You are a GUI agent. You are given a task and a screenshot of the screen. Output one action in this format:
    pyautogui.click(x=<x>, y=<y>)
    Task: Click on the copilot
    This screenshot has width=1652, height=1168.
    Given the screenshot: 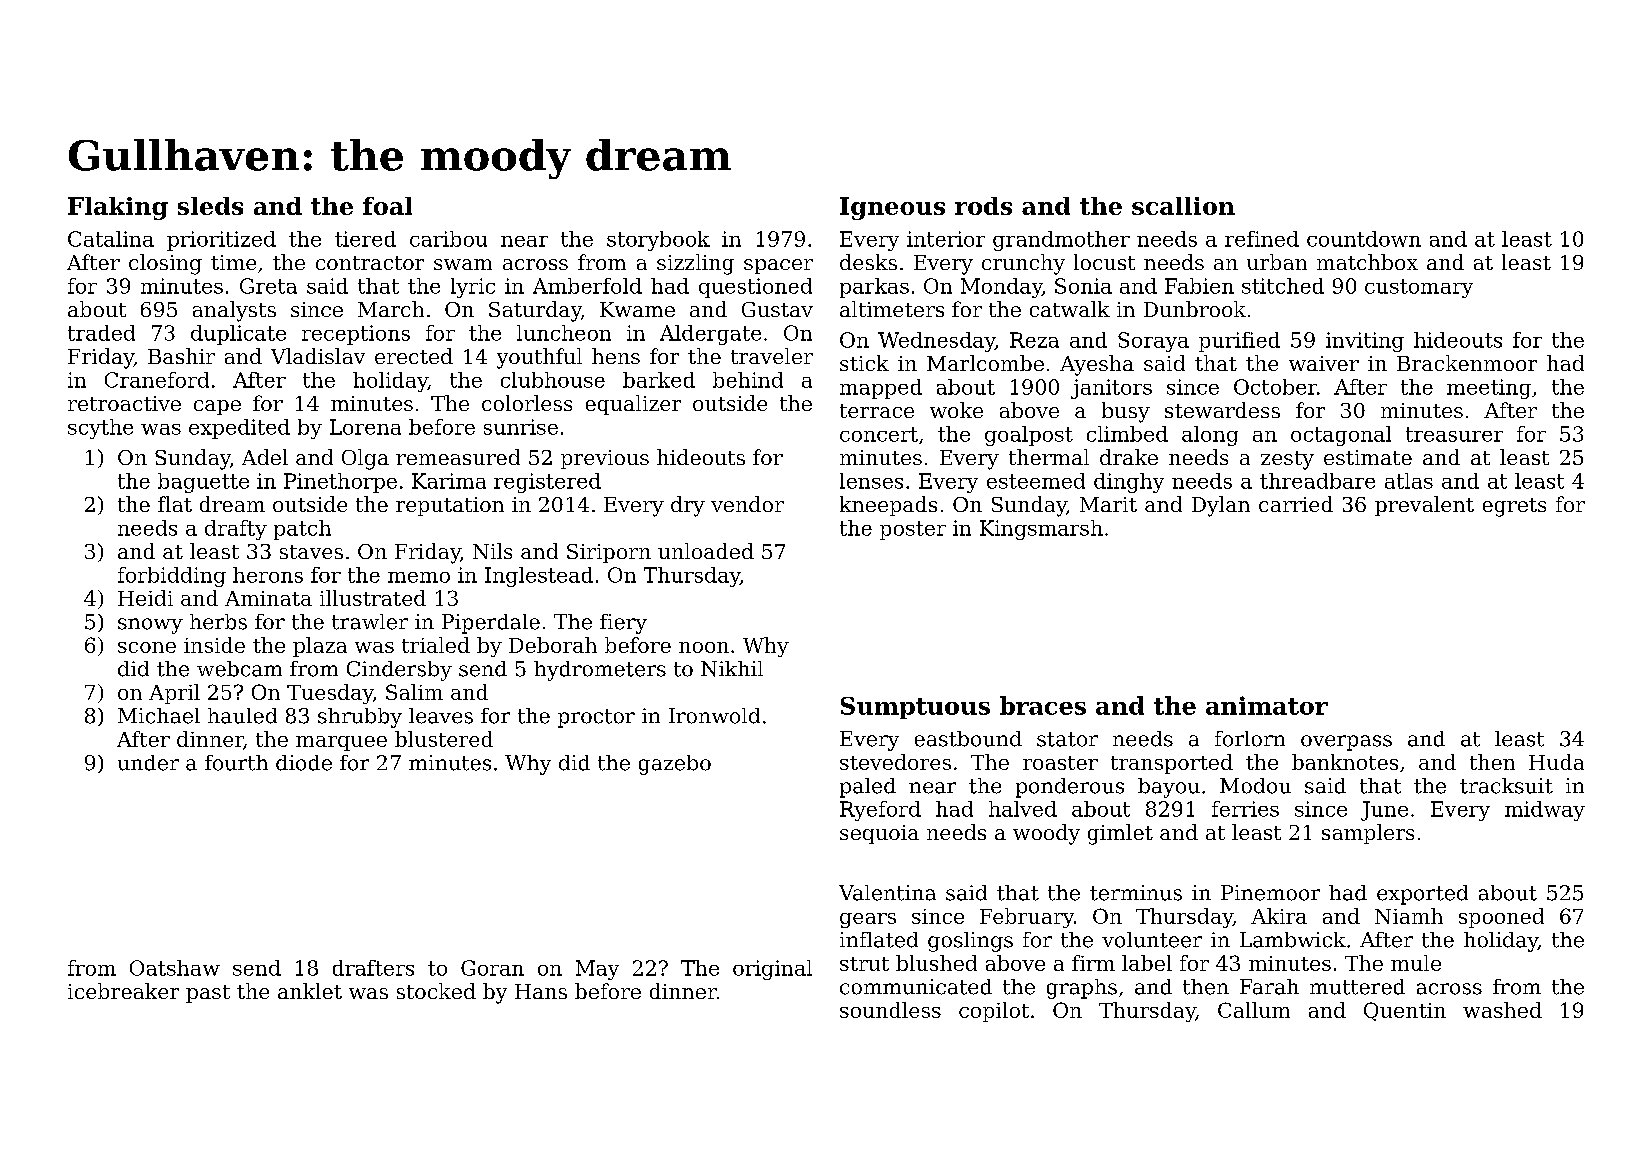 What is the action you would take?
    pyautogui.click(x=994, y=1012)
